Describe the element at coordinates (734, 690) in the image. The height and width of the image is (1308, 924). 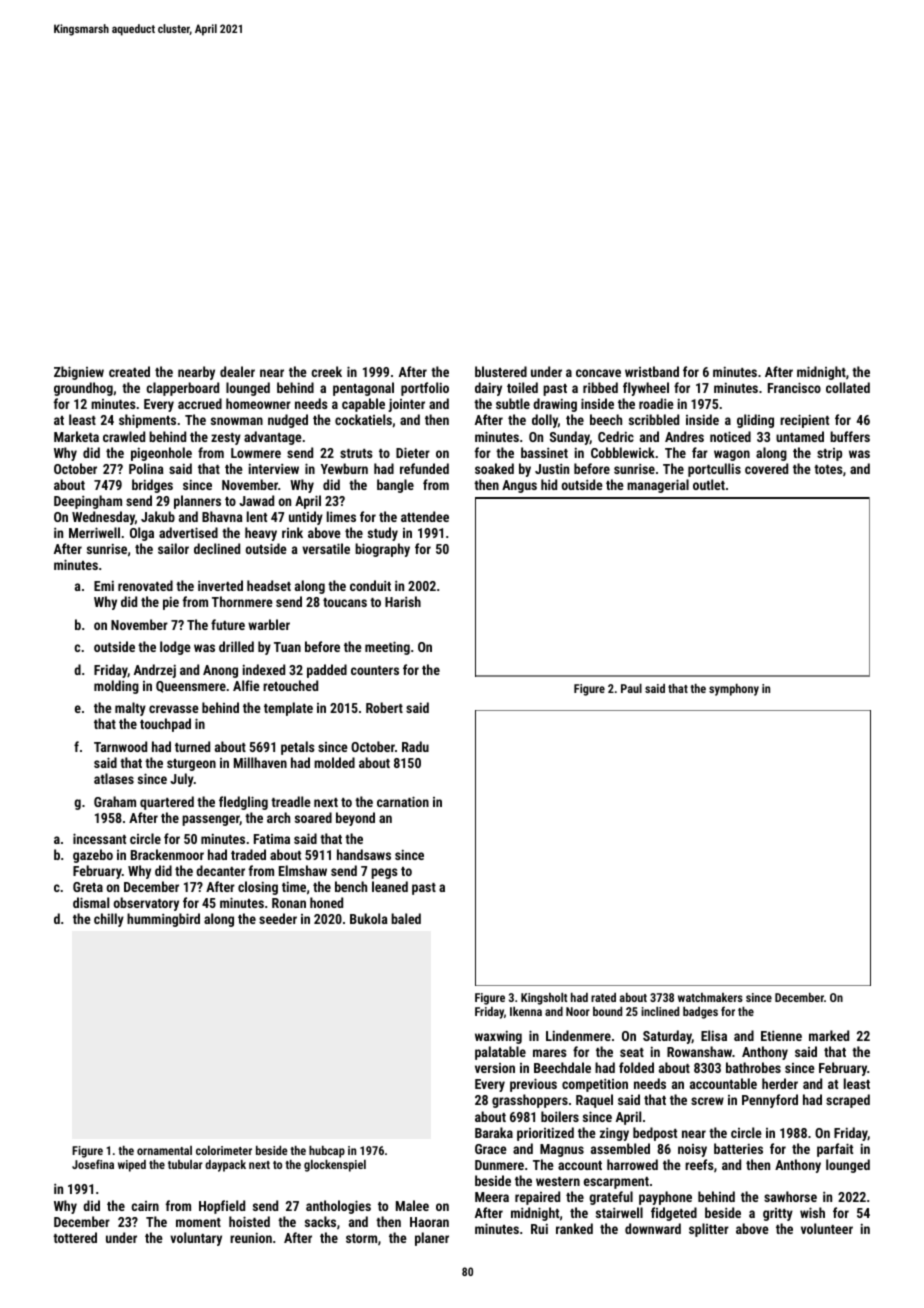
I see `symphony` at that location.
